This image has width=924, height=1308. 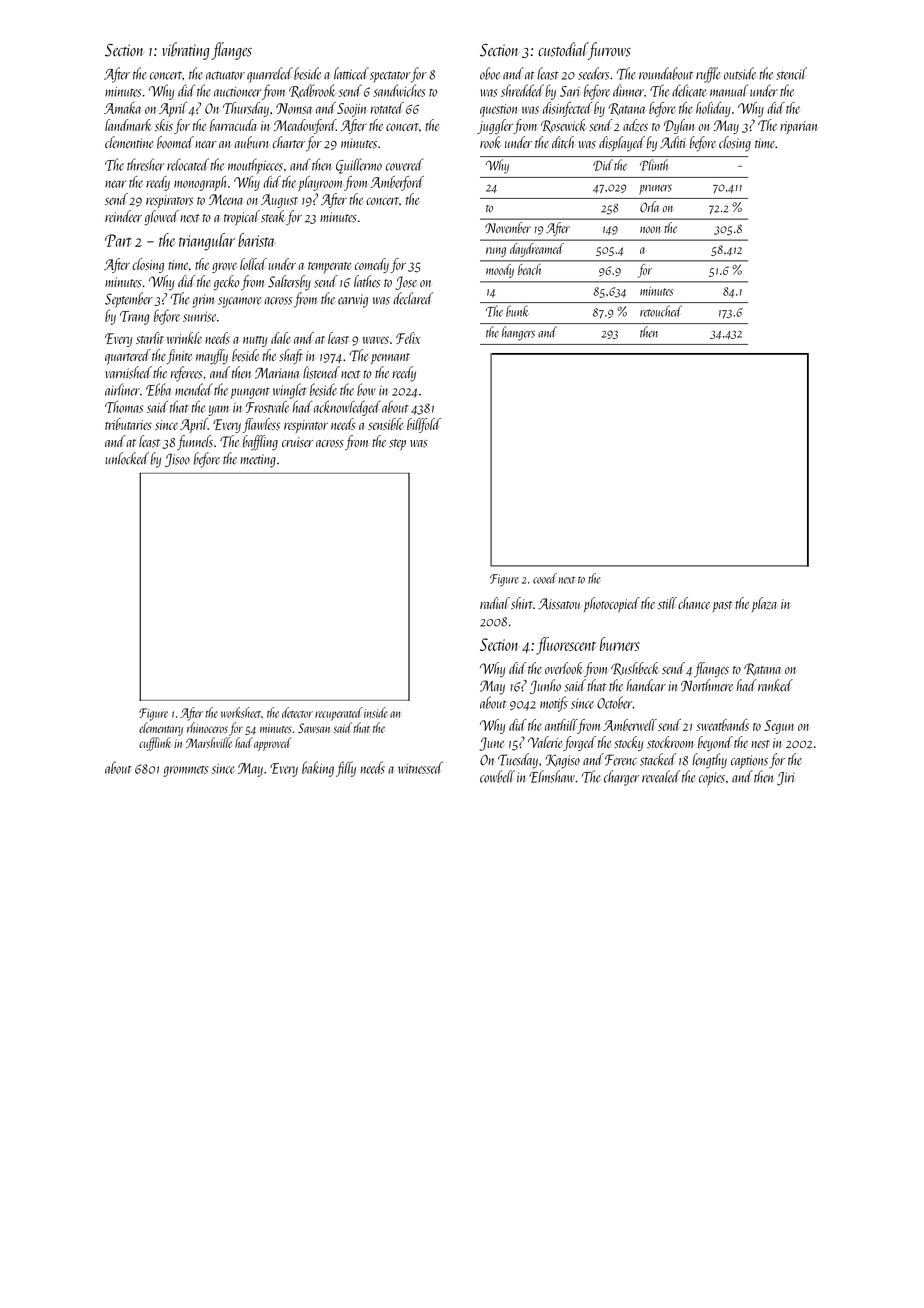 What do you see at coordinates (185, 771) in the image?
I see `grommets` at bounding box center [185, 771].
